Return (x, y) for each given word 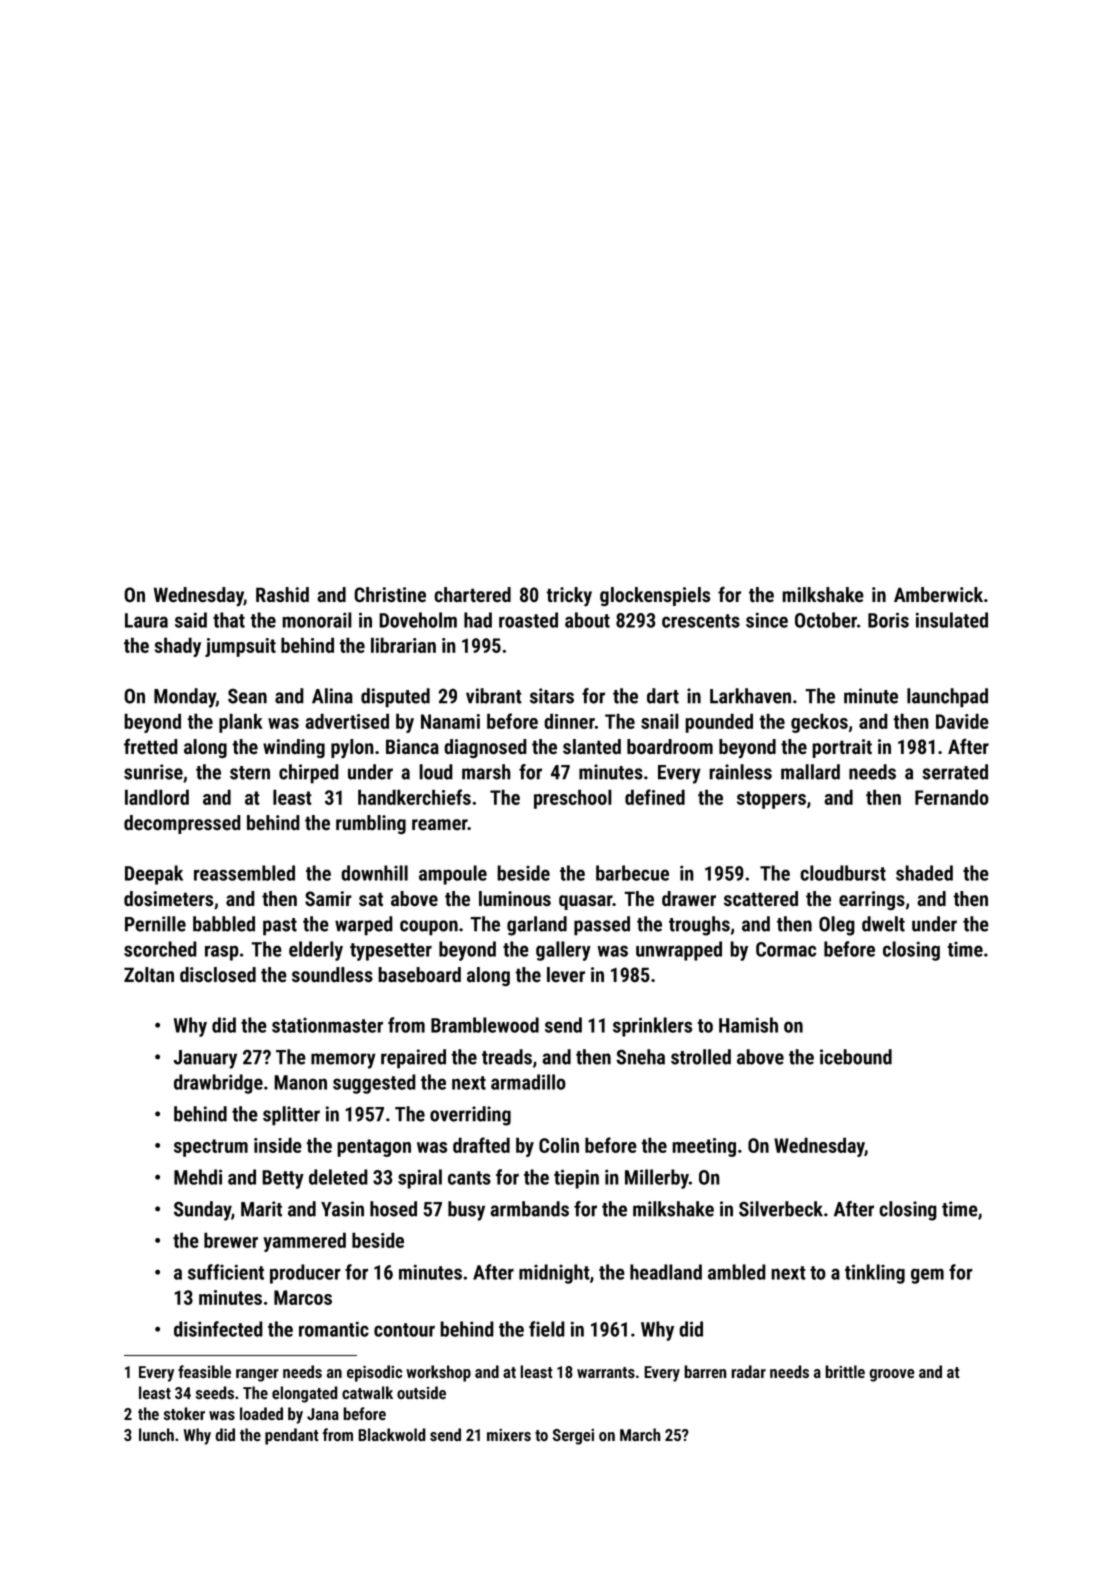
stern (250, 773)
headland (666, 1272)
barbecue (632, 873)
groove (892, 1375)
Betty (283, 1179)
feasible (204, 1371)
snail (660, 721)
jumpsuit (240, 647)
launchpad (947, 698)
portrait (842, 748)
